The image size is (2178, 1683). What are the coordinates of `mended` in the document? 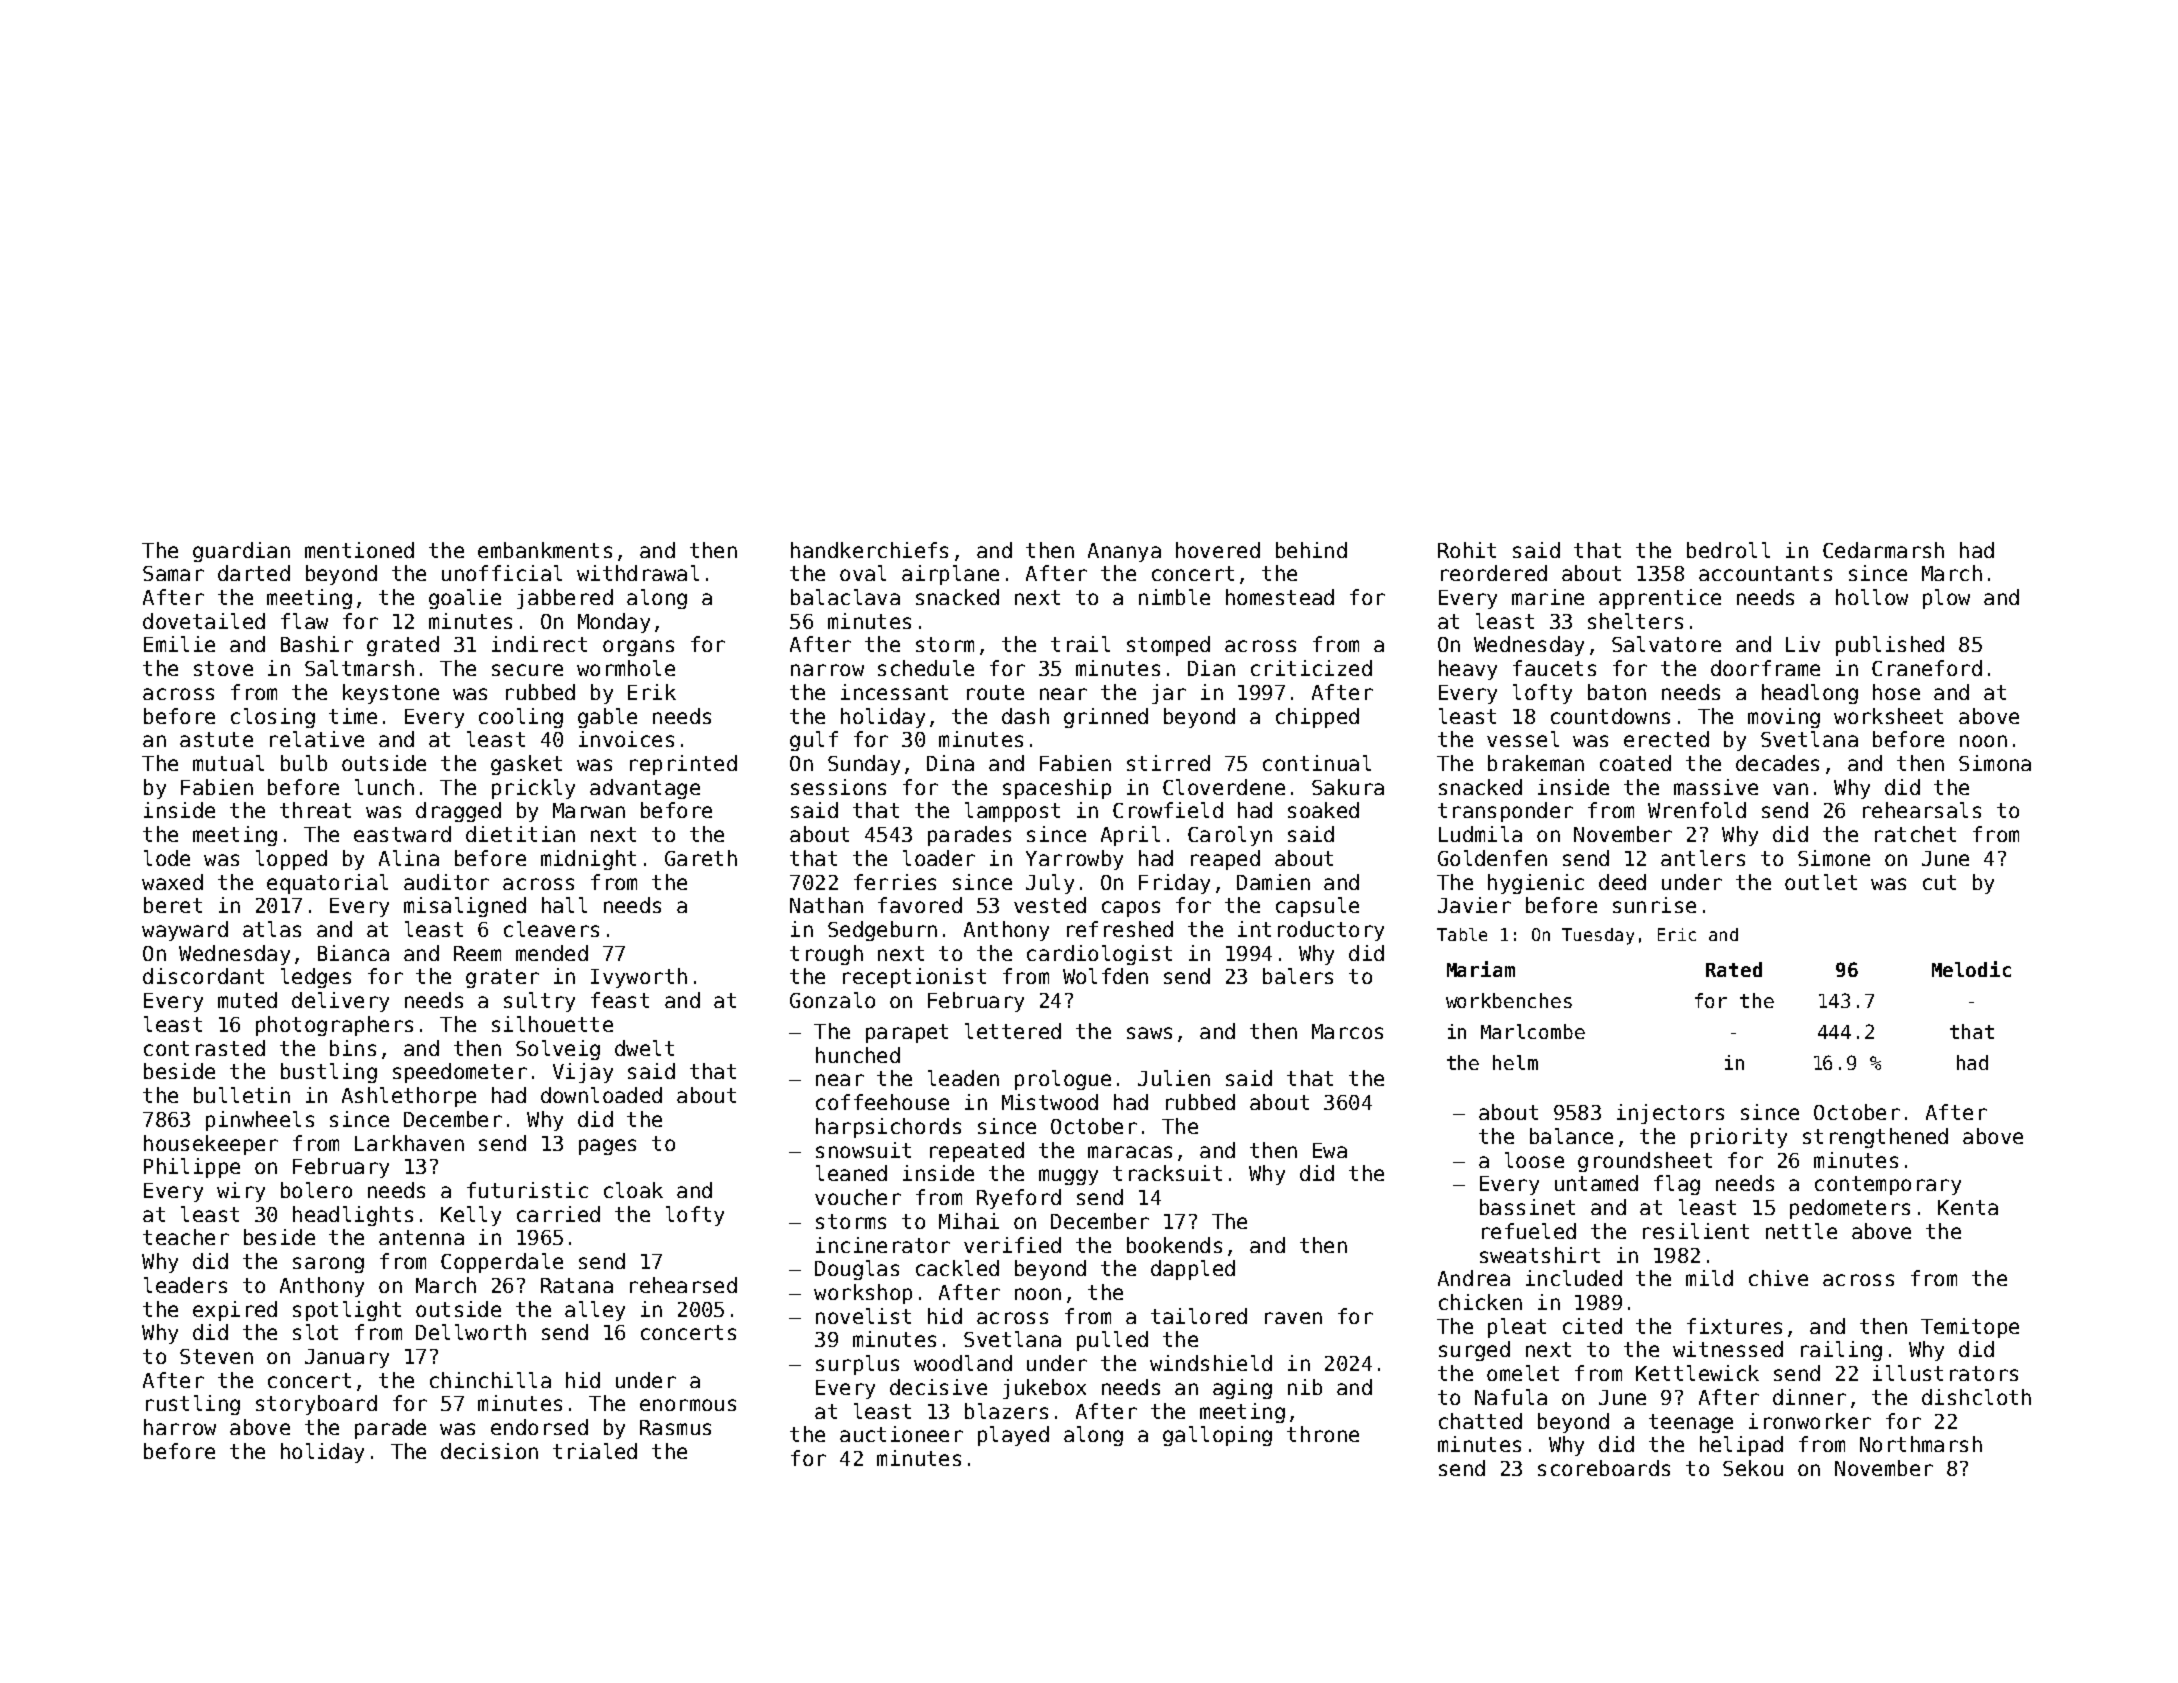 It's located at (552, 953).
